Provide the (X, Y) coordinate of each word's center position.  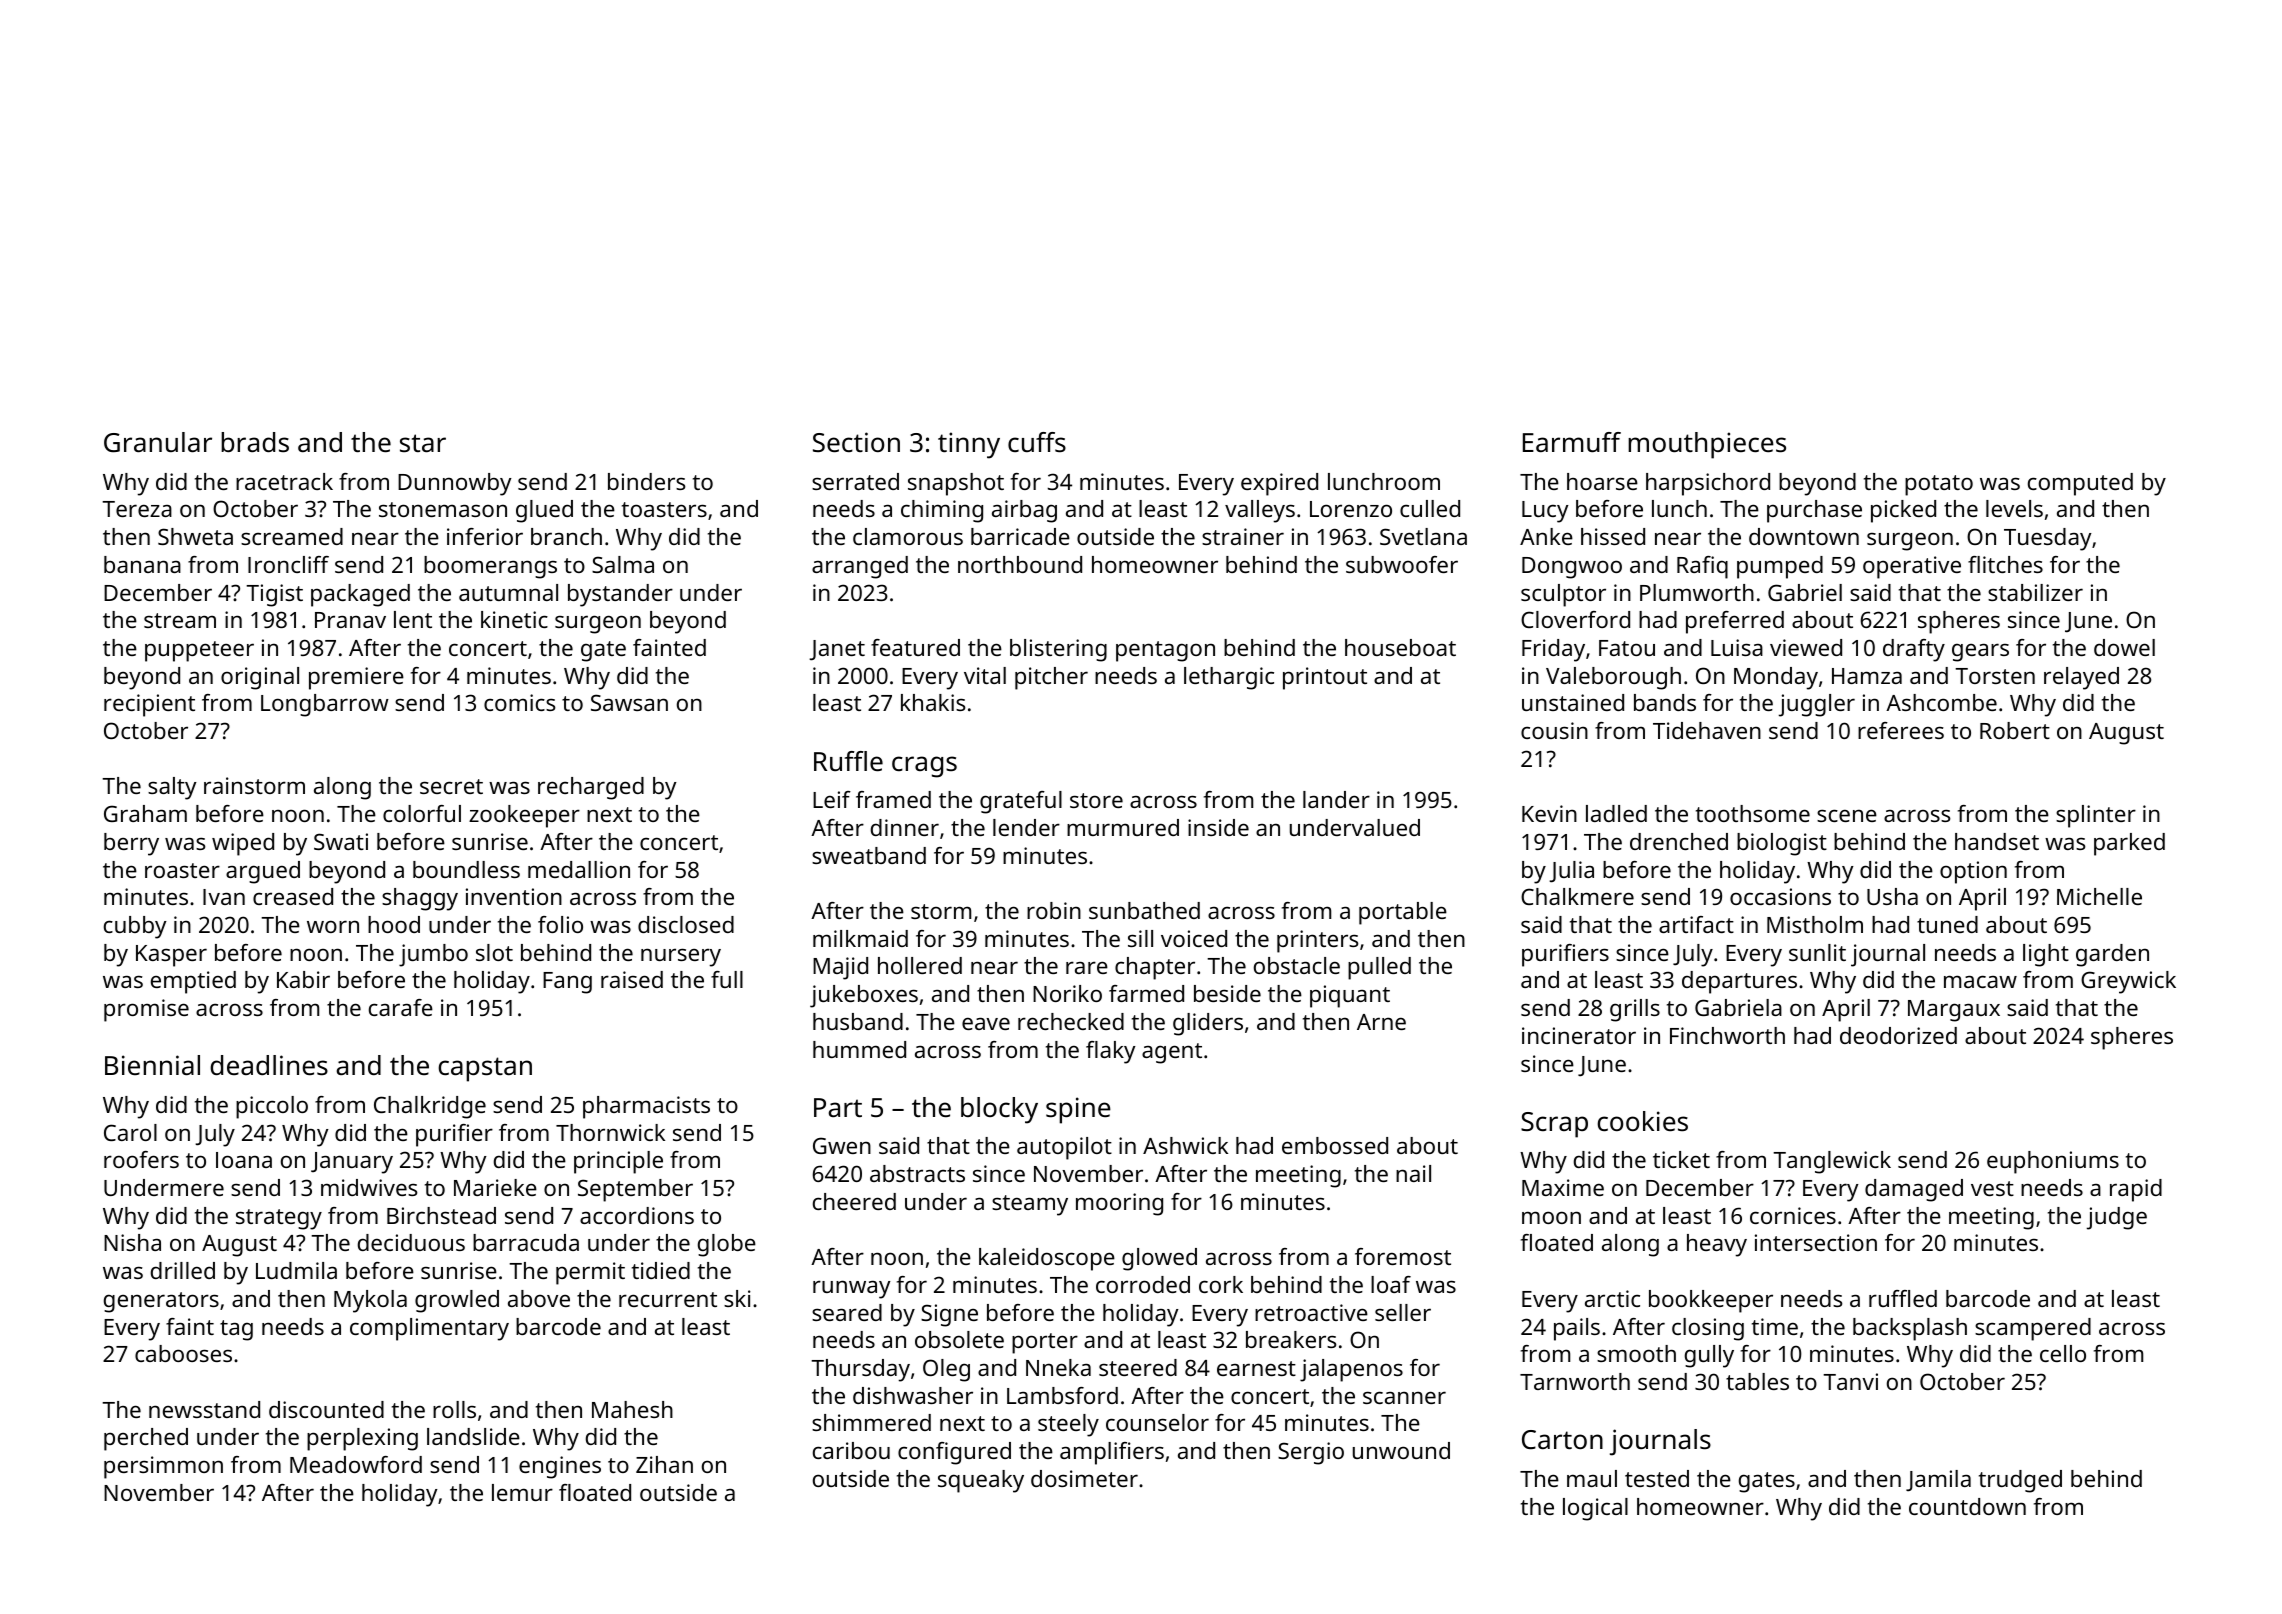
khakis (933, 702)
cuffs (1037, 442)
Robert (2015, 730)
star (423, 443)
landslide (473, 1436)
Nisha (132, 1242)
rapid (2136, 1190)
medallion (579, 869)
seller (1403, 1312)
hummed (859, 1049)
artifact (1696, 924)
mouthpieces (1707, 445)
